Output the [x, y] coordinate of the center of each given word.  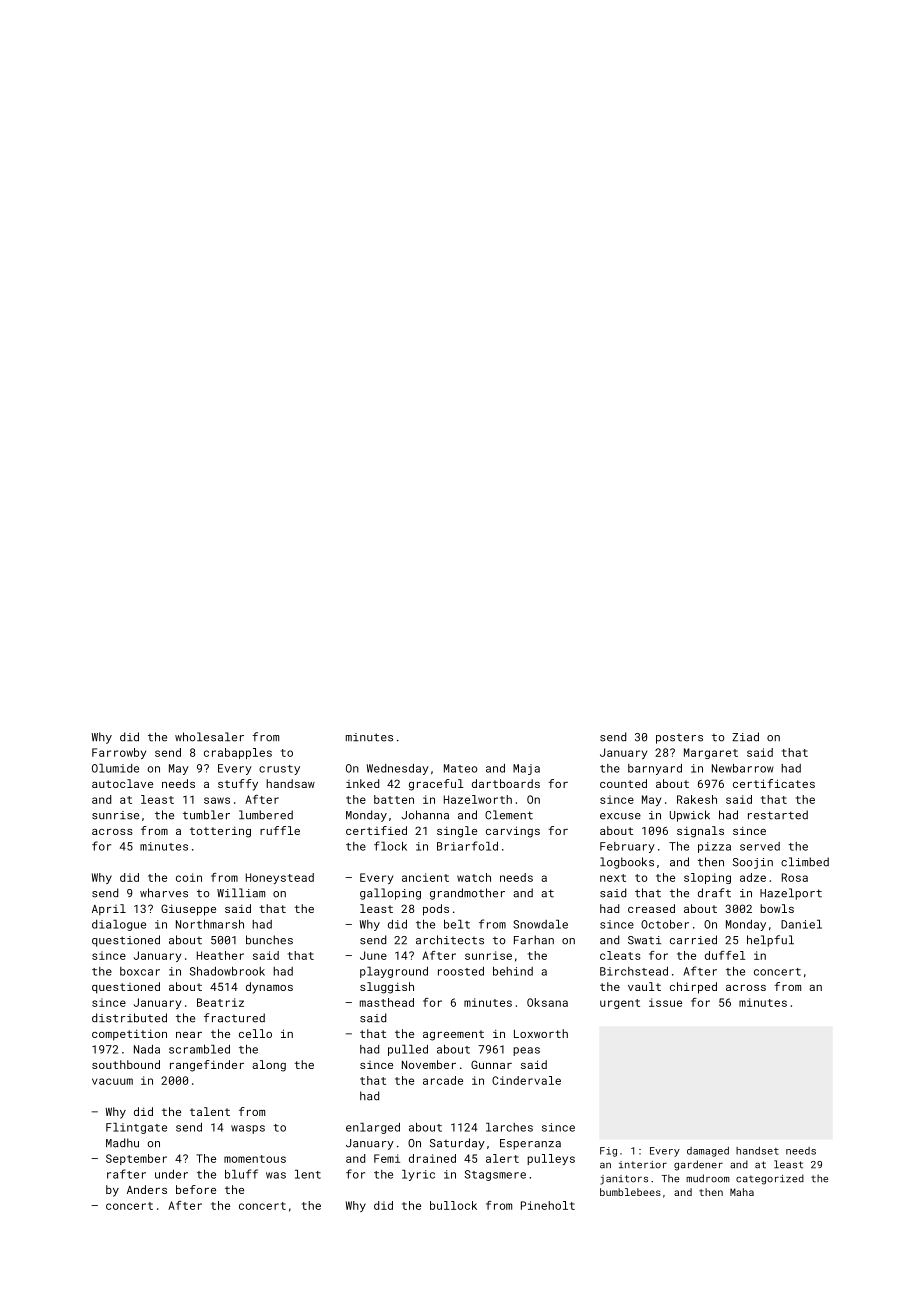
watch [474, 877]
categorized [770, 1179]
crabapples [238, 753]
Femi [387, 1158]
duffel [725, 955]
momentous [255, 1159]
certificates [774, 783]
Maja [526, 769]
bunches [269, 940]
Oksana [547, 1002]
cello [255, 1033]
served [760, 846]
